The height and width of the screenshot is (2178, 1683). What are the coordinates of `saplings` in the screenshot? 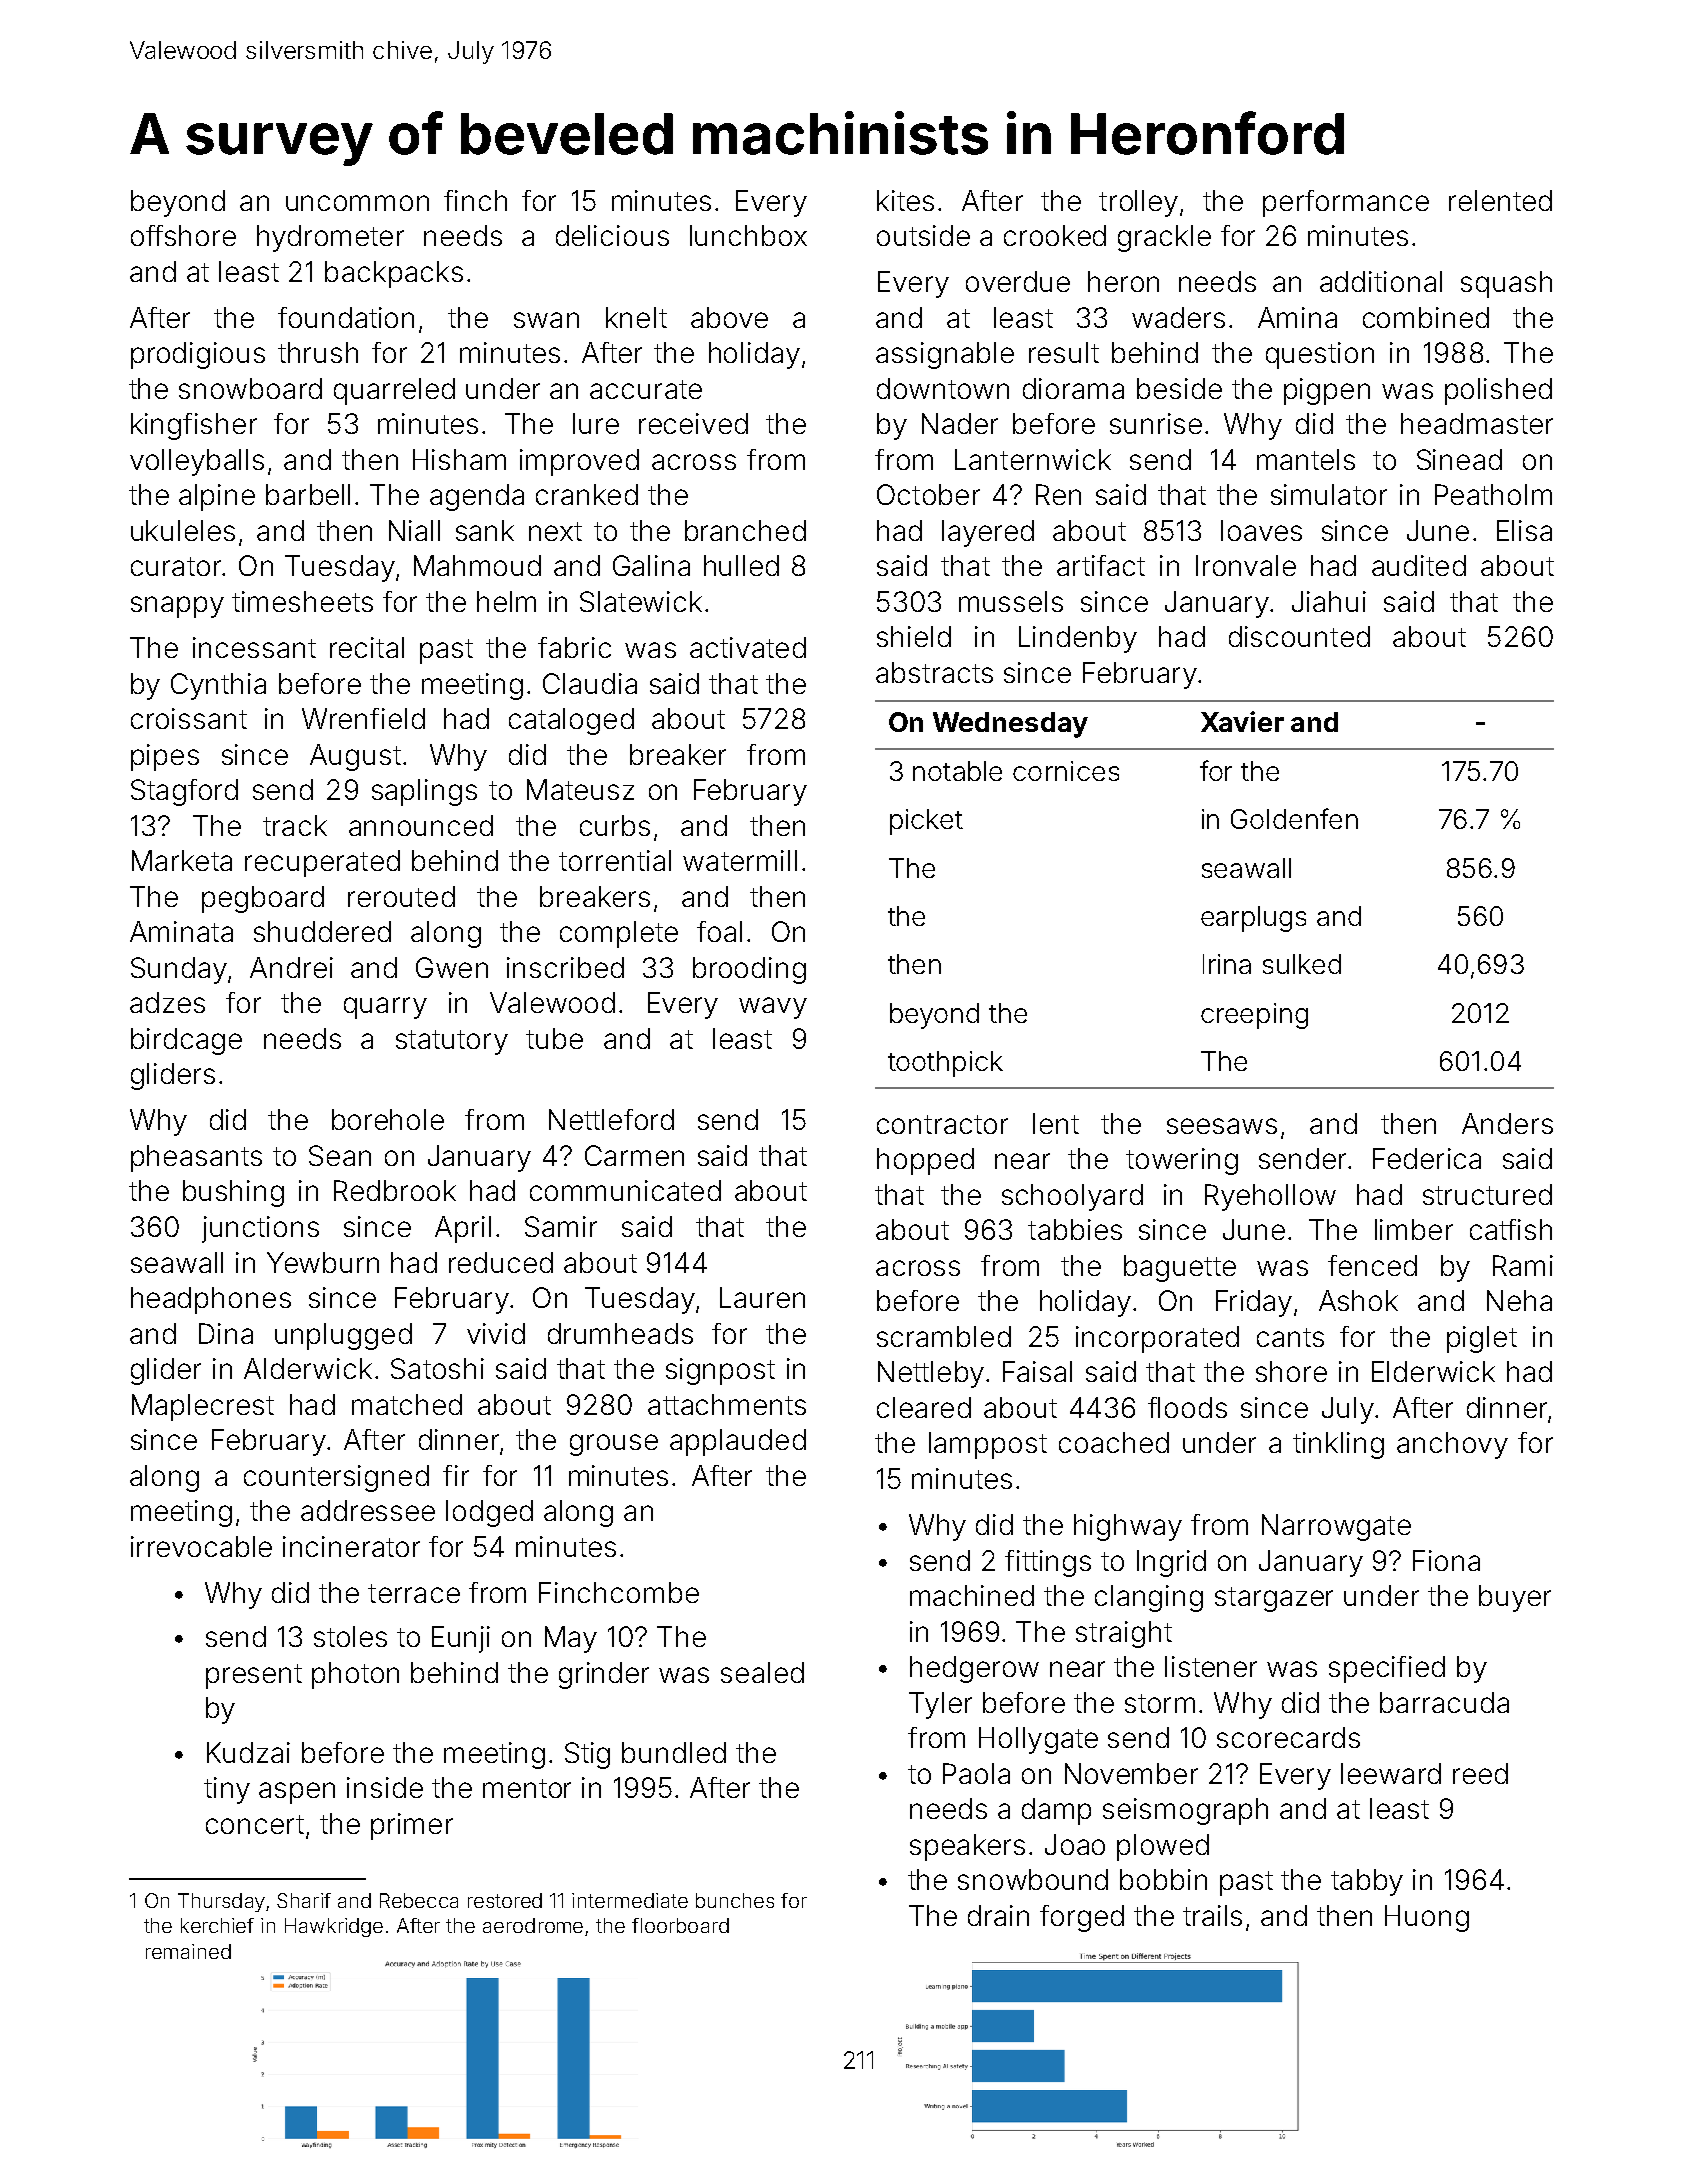 It's located at (424, 792).
